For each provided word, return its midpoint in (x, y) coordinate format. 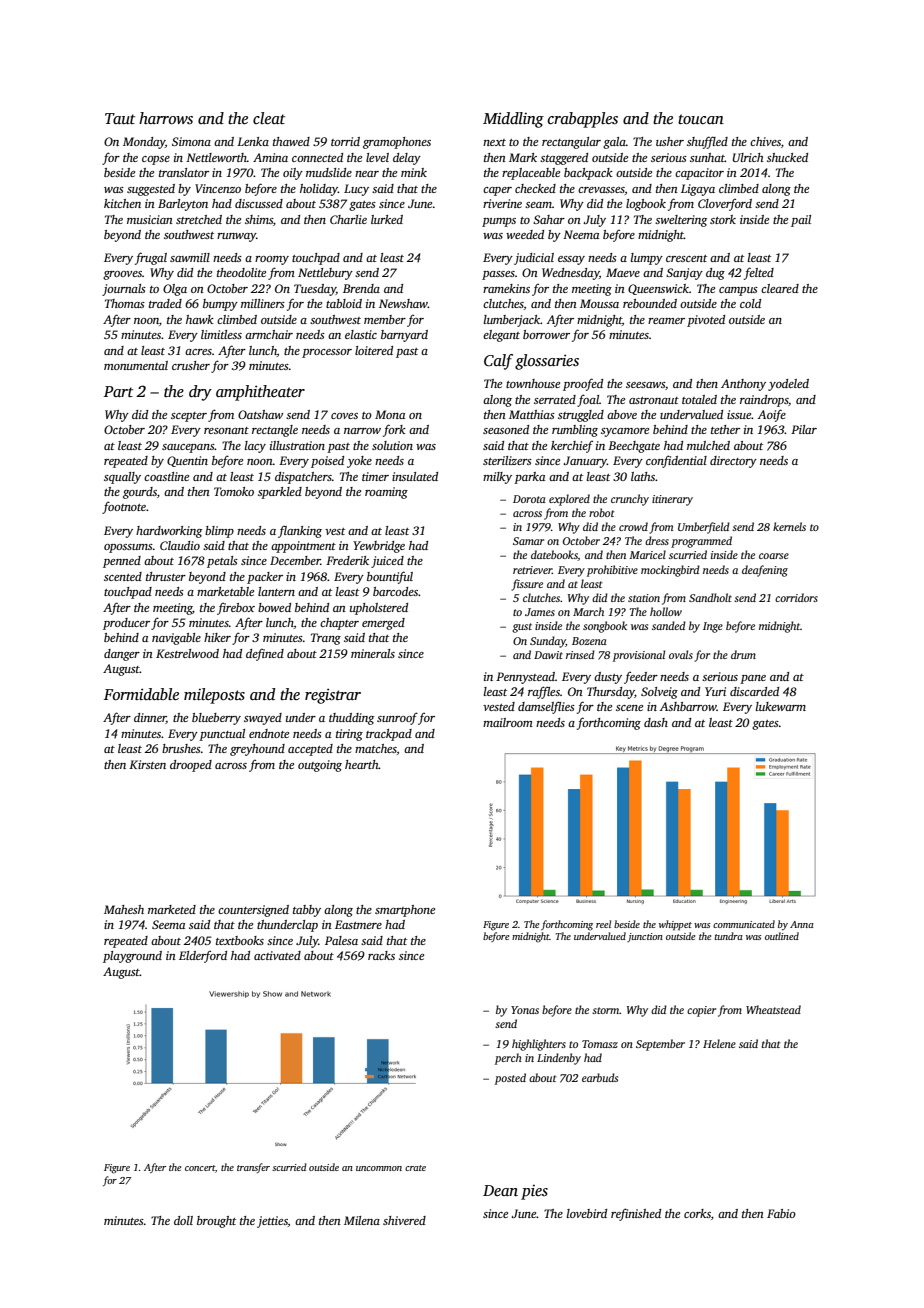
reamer (666, 321)
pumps (499, 222)
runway (236, 237)
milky (497, 478)
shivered (404, 1220)
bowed (274, 607)
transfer (253, 1168)
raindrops (764, 401)
